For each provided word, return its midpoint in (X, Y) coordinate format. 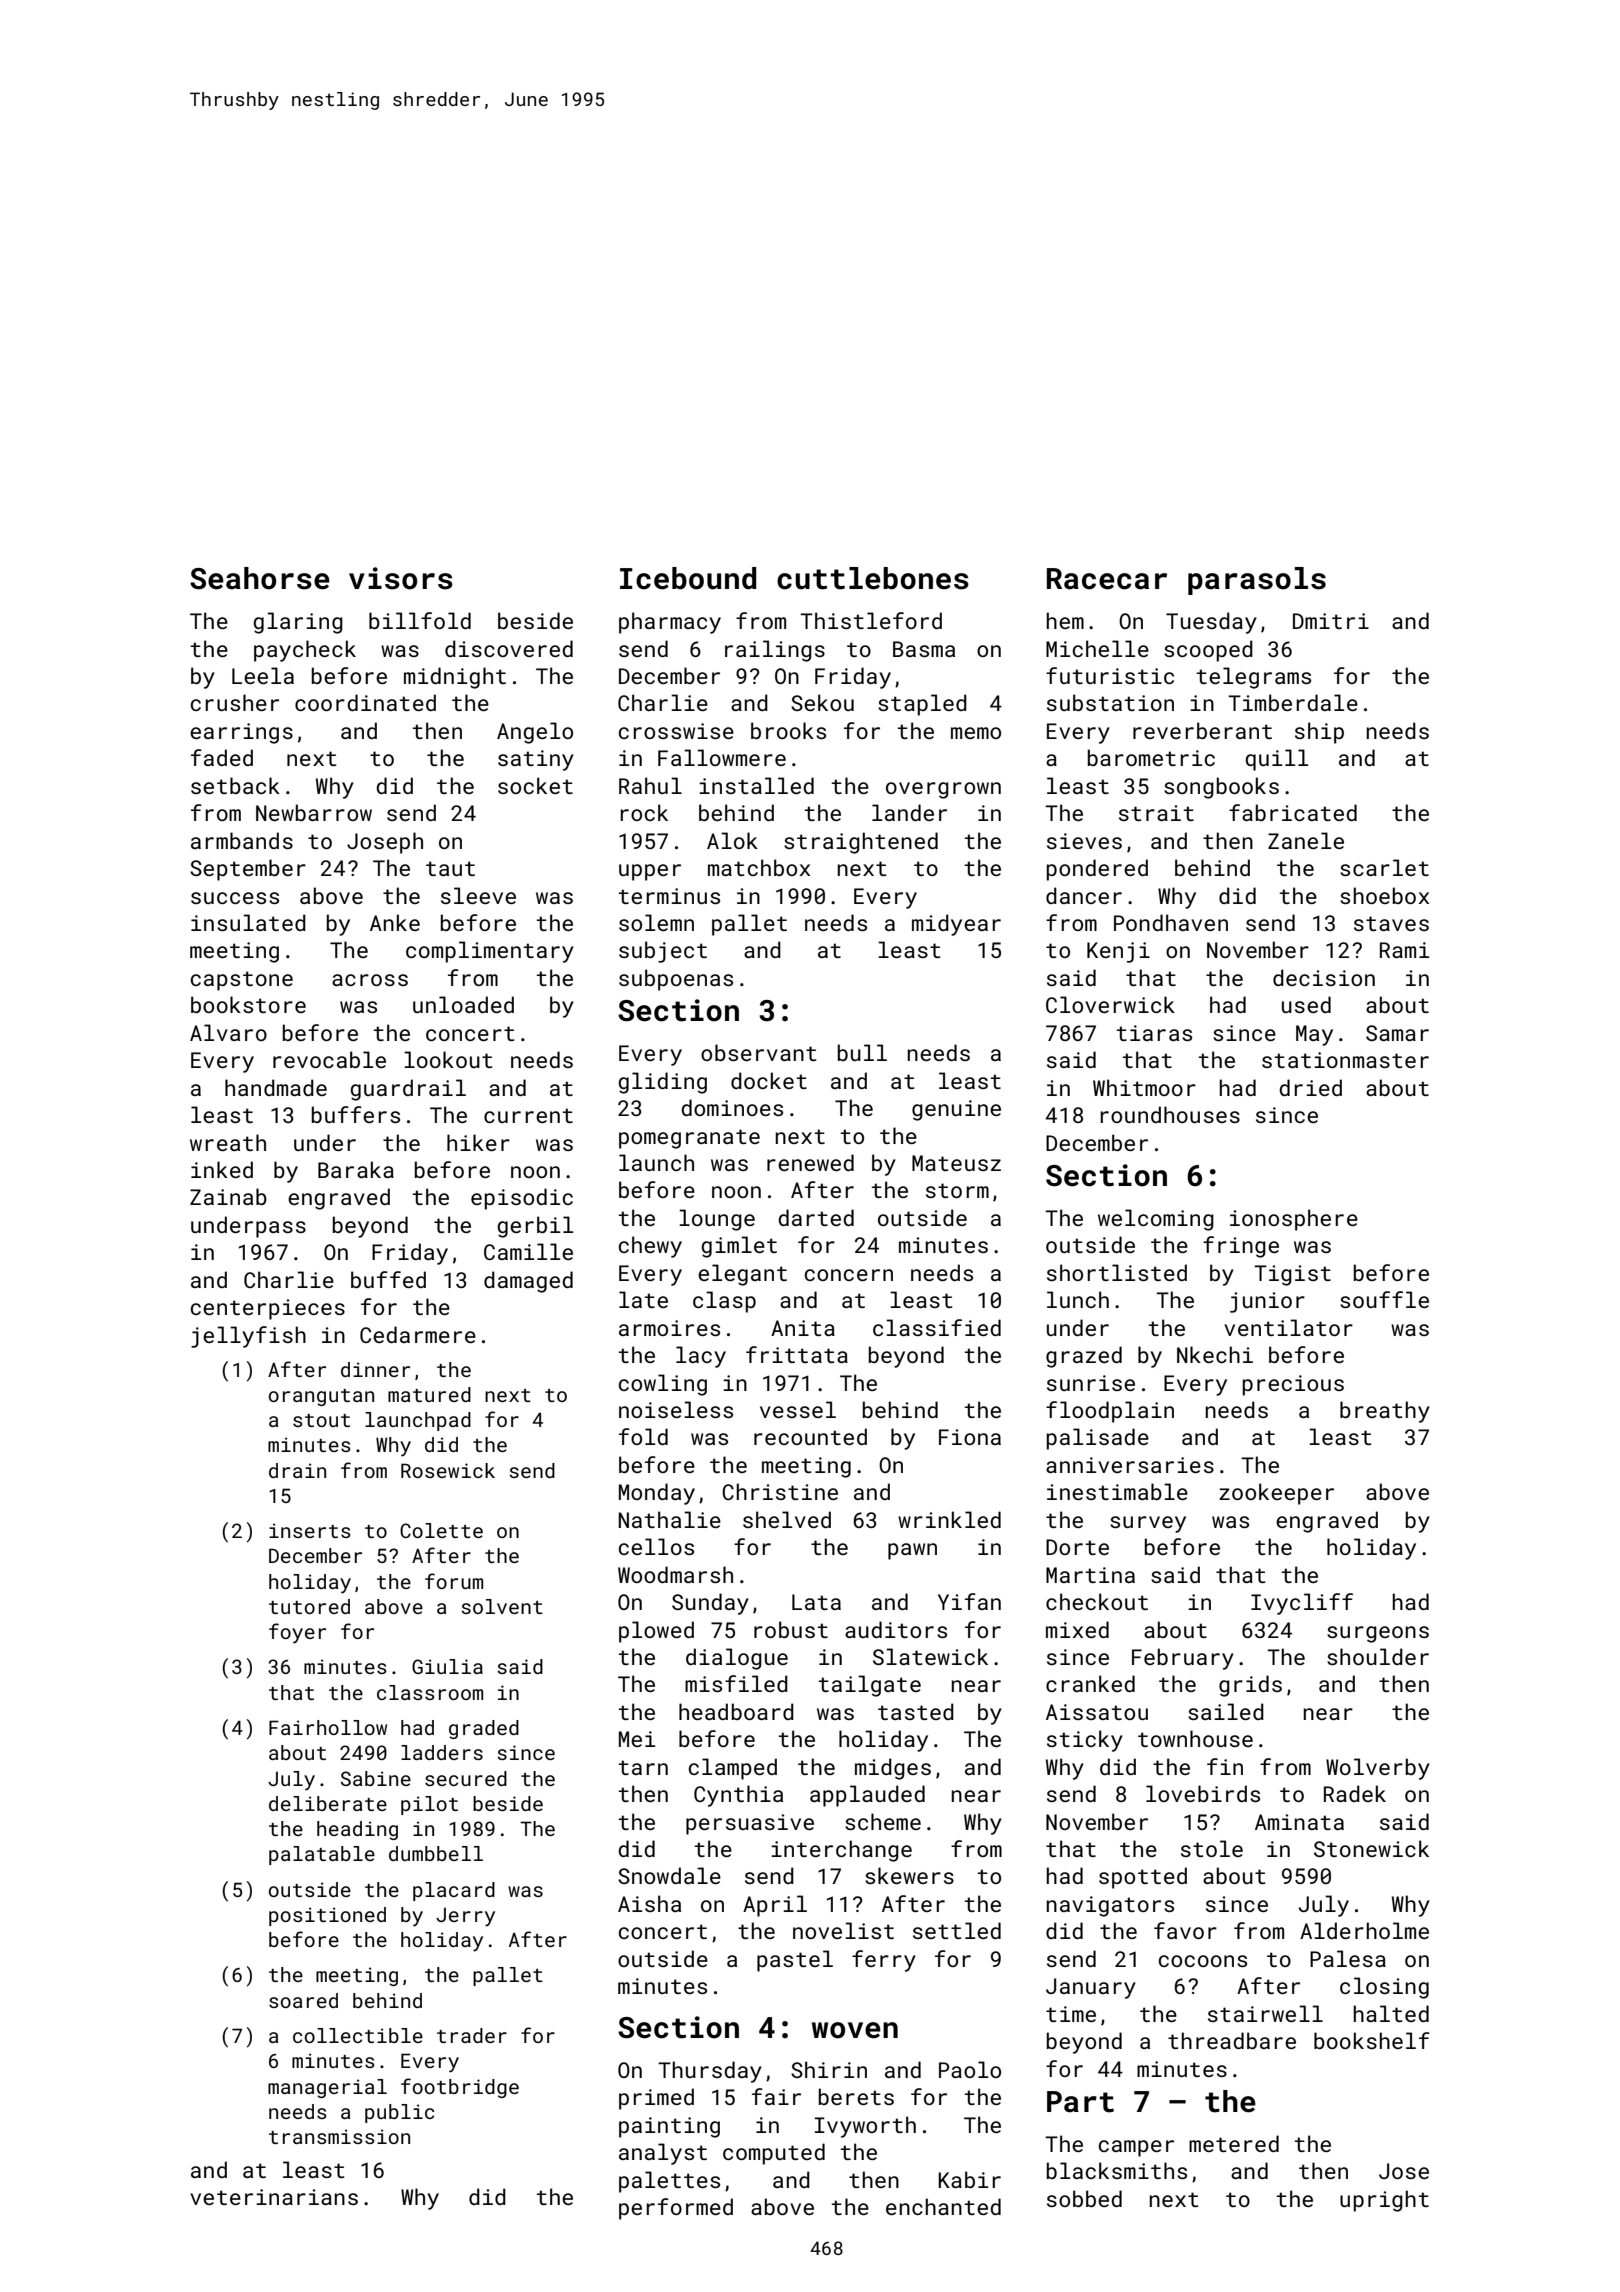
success (235, 898)
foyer (297, 1633)
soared (303, 2000)
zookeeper (1276, 1494)
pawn (912, 1551)
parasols (1257, 581)
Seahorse (260, 578)
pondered (1097, 870)
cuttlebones (873, 578)
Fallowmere (722, 757)
